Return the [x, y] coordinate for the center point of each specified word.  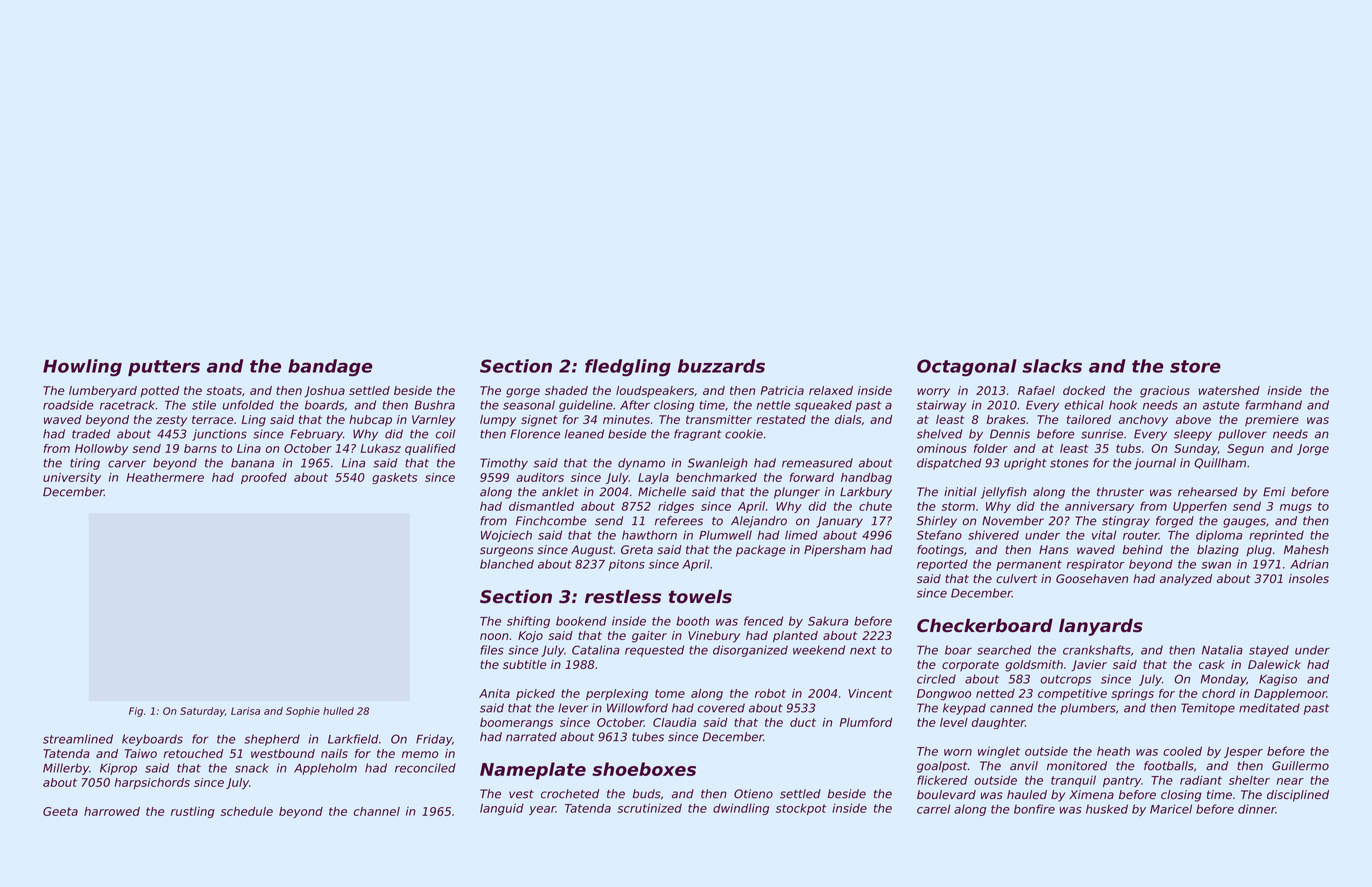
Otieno [753, 794]
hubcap [370, 421]
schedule [247, 811]
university [72, 478]
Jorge [1313, 450]
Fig [136, 712]
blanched [507, 564]
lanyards [1101, 627]
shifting [528, 622]
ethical [1084, 405]
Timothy [504, 464]
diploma [1219, 536]
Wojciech [506, 536]
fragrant [698, 435]
